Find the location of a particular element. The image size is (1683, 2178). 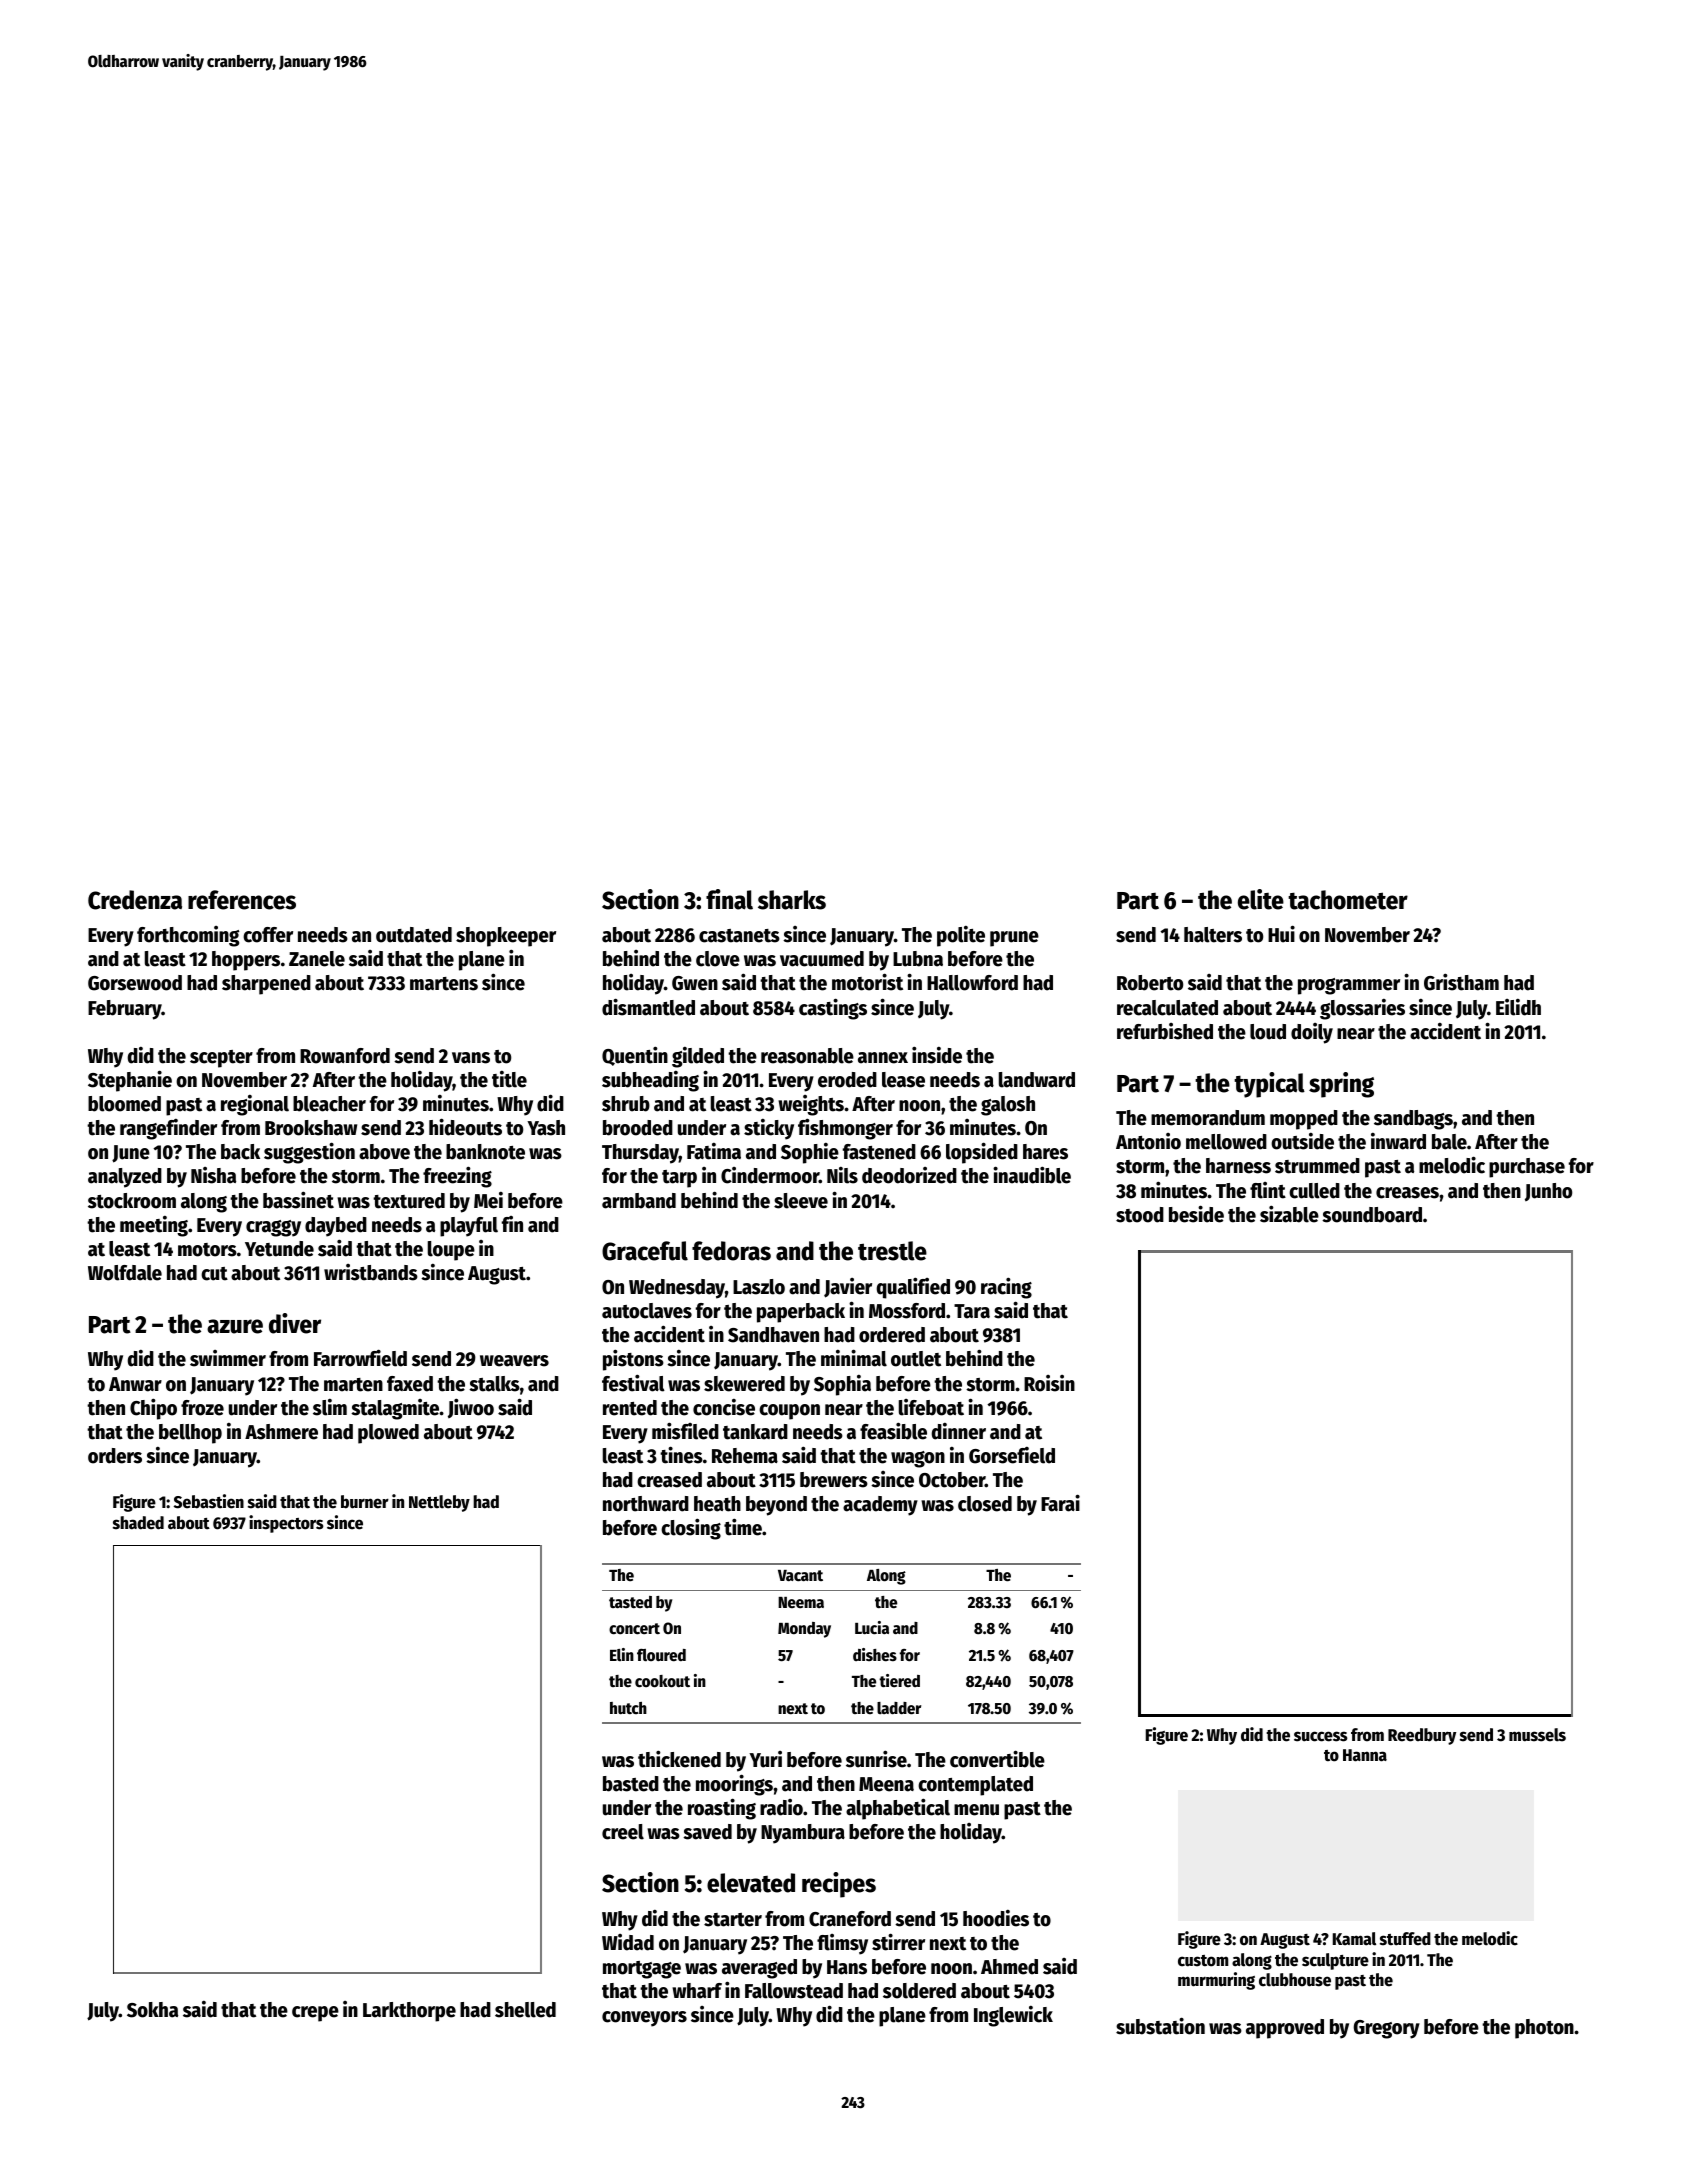

lifeboat is located at coordinates (931, 1407).
